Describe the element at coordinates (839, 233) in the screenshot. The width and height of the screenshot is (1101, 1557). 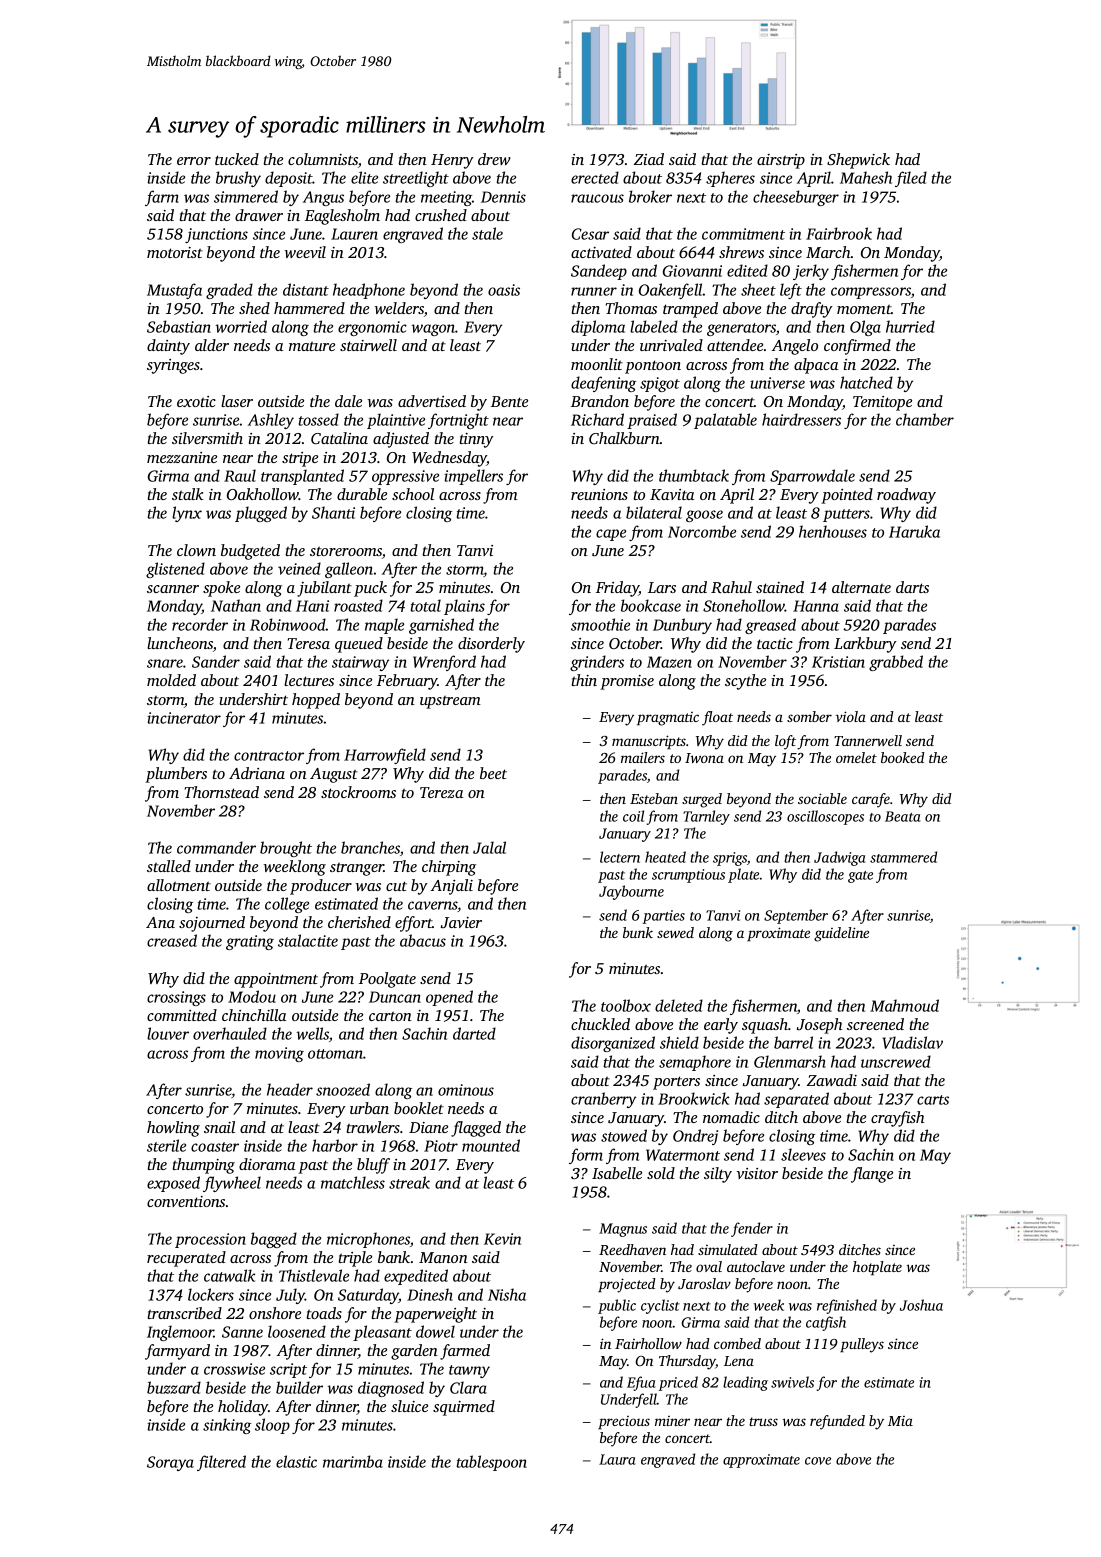
I see `Fairbrook` at that location.
